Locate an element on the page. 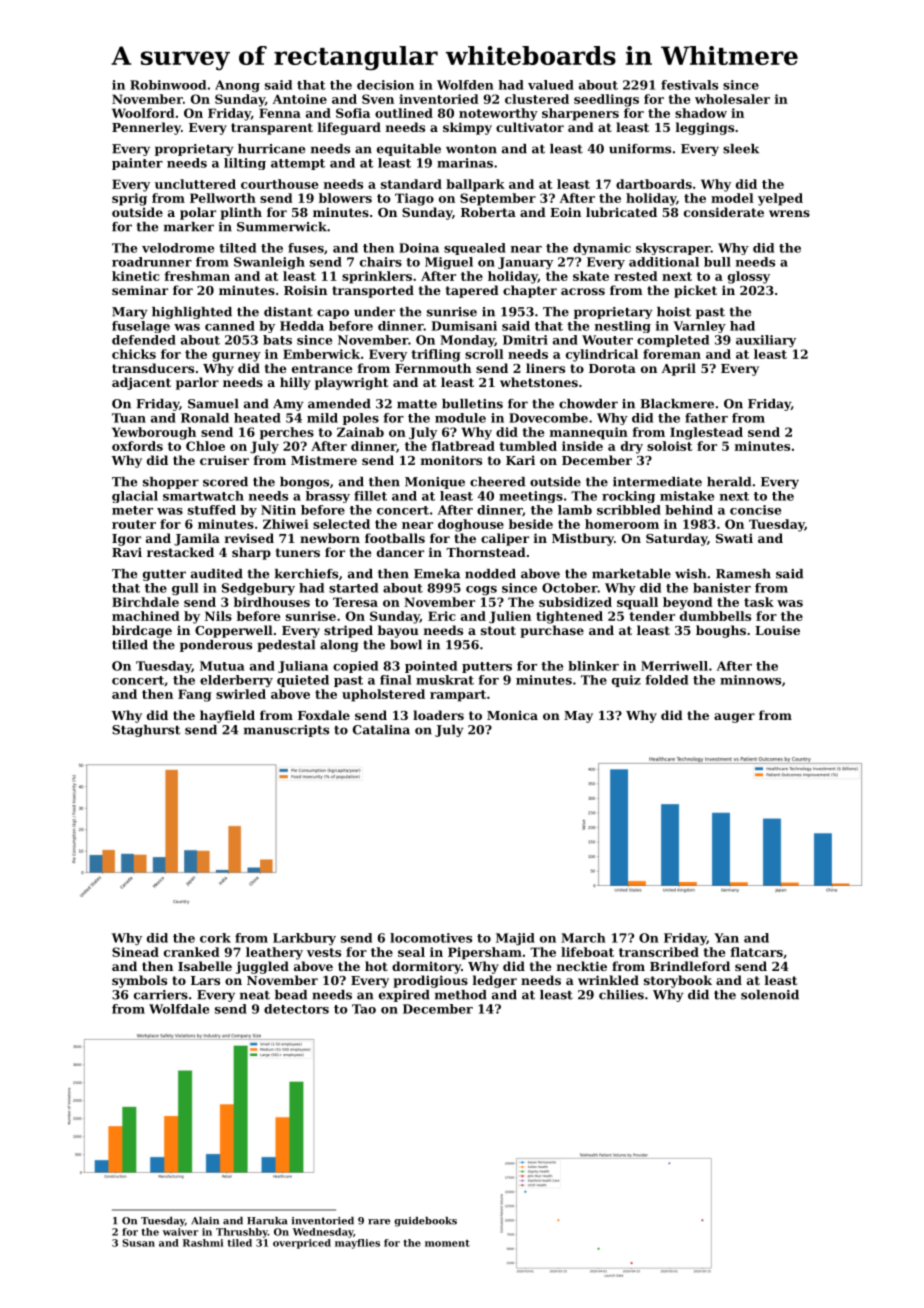 The image size is (924, 1308). concise is located at coordinates (755, 510).
